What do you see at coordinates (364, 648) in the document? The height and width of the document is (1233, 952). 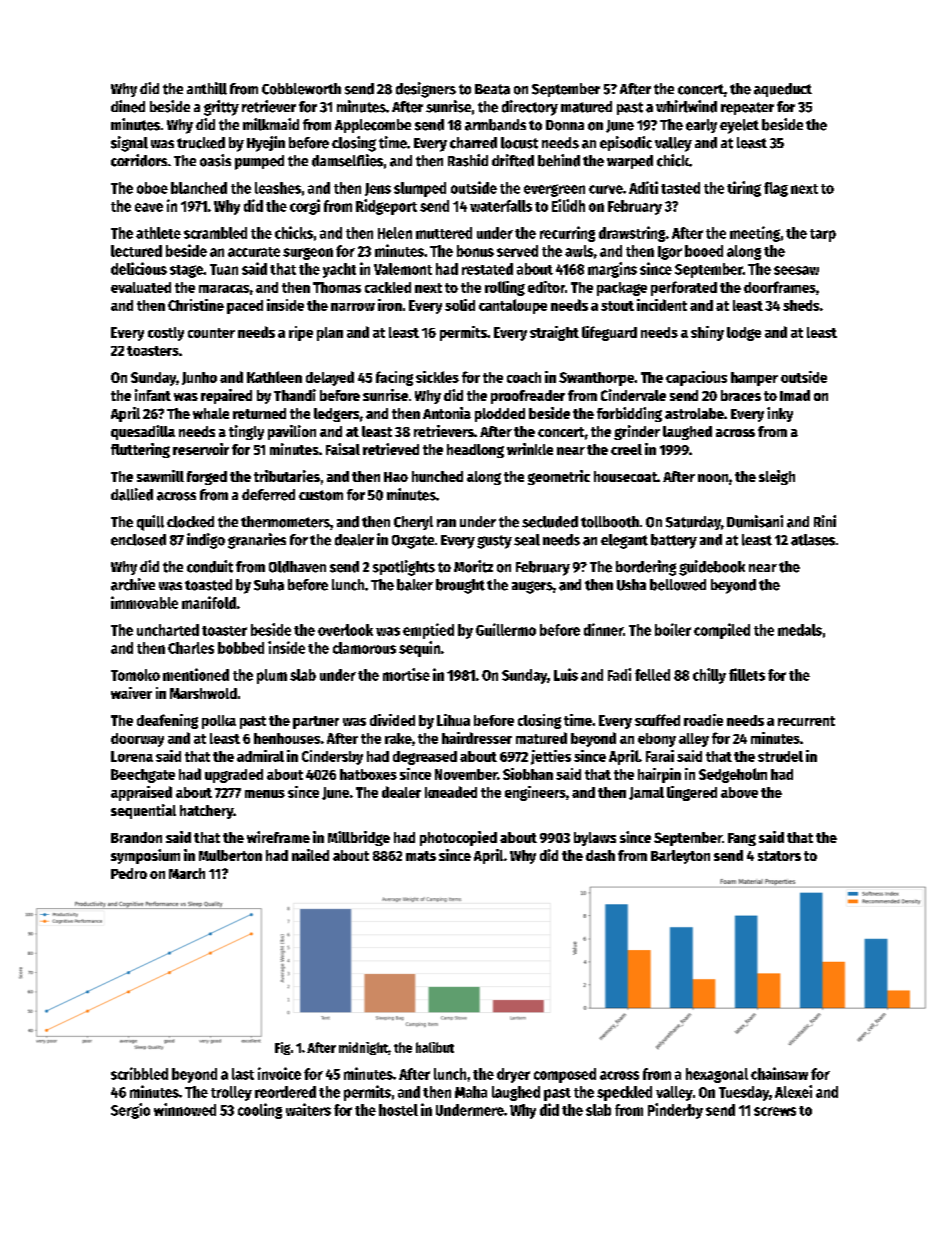 I see `clamorous` at bounding box center [364, 648].
